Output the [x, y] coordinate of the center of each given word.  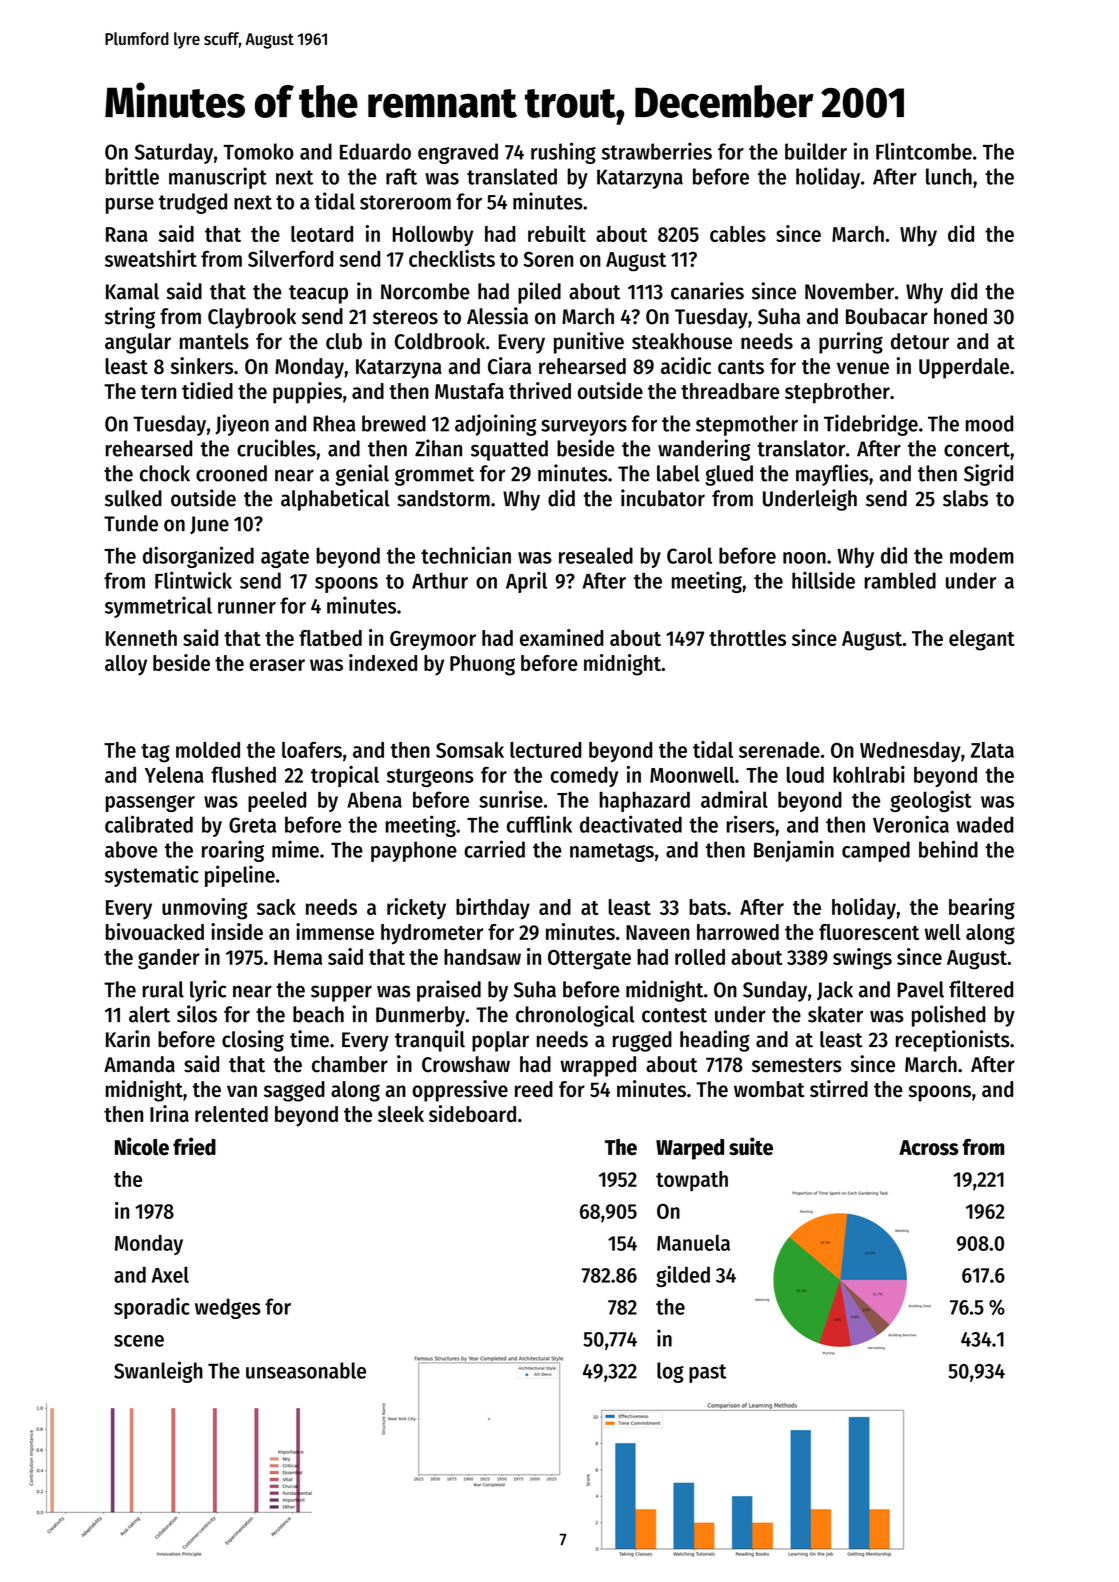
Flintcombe [924, 151]
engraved [458, 153]
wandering [704, 450]
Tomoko [259, 151]
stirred [839, 1089]
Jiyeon [242, 425]
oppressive [460, 1091]
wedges [228, 1308]
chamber [350, 1064]
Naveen [658, 932]
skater [835, 1014]
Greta [252, 825]
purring [851, 343]
